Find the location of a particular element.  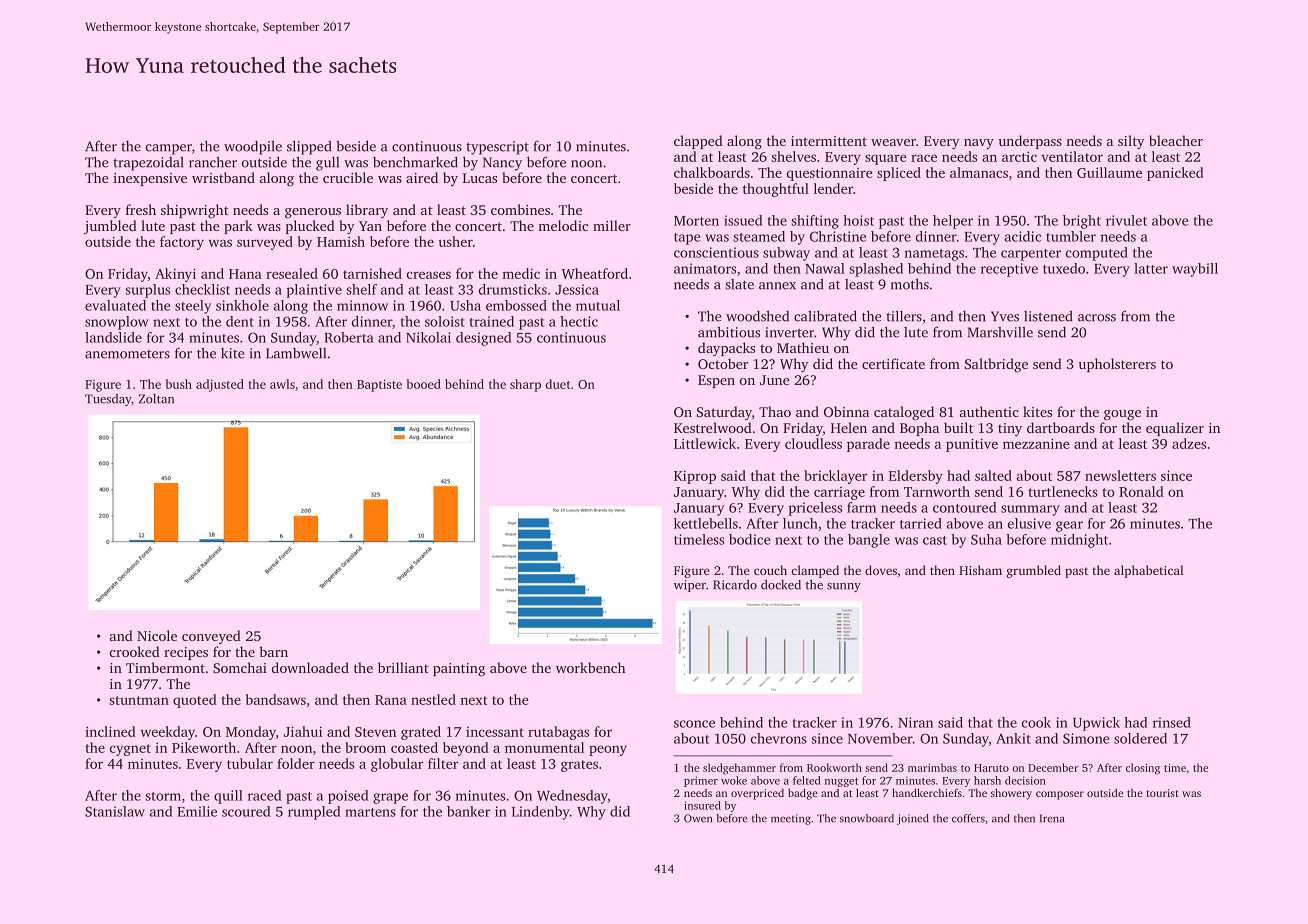

Kiprop is located at coordinates (695, 477).
